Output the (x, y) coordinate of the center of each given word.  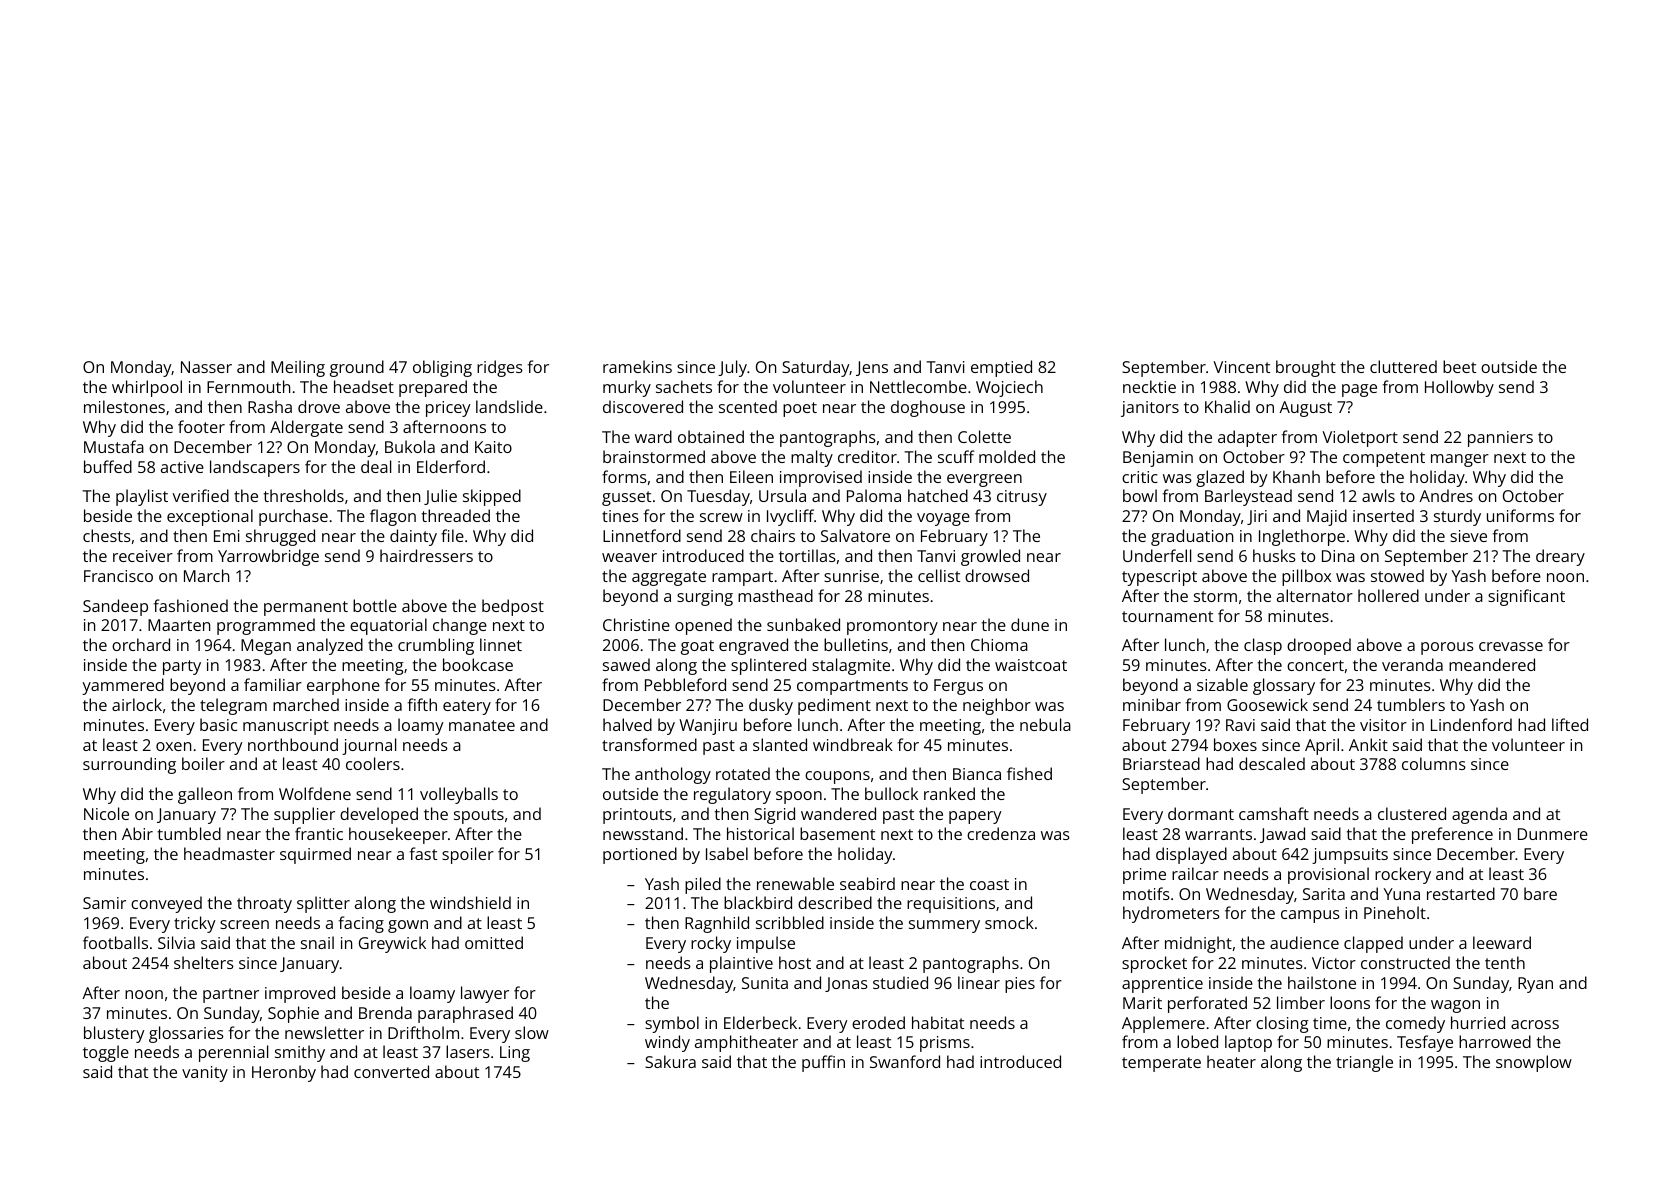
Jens (872, 368)
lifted (1570, 724)
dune (1030, 624)
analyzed (330, 646)
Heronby (284, 1073)
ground (357, 368)
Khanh (1296, 476)
